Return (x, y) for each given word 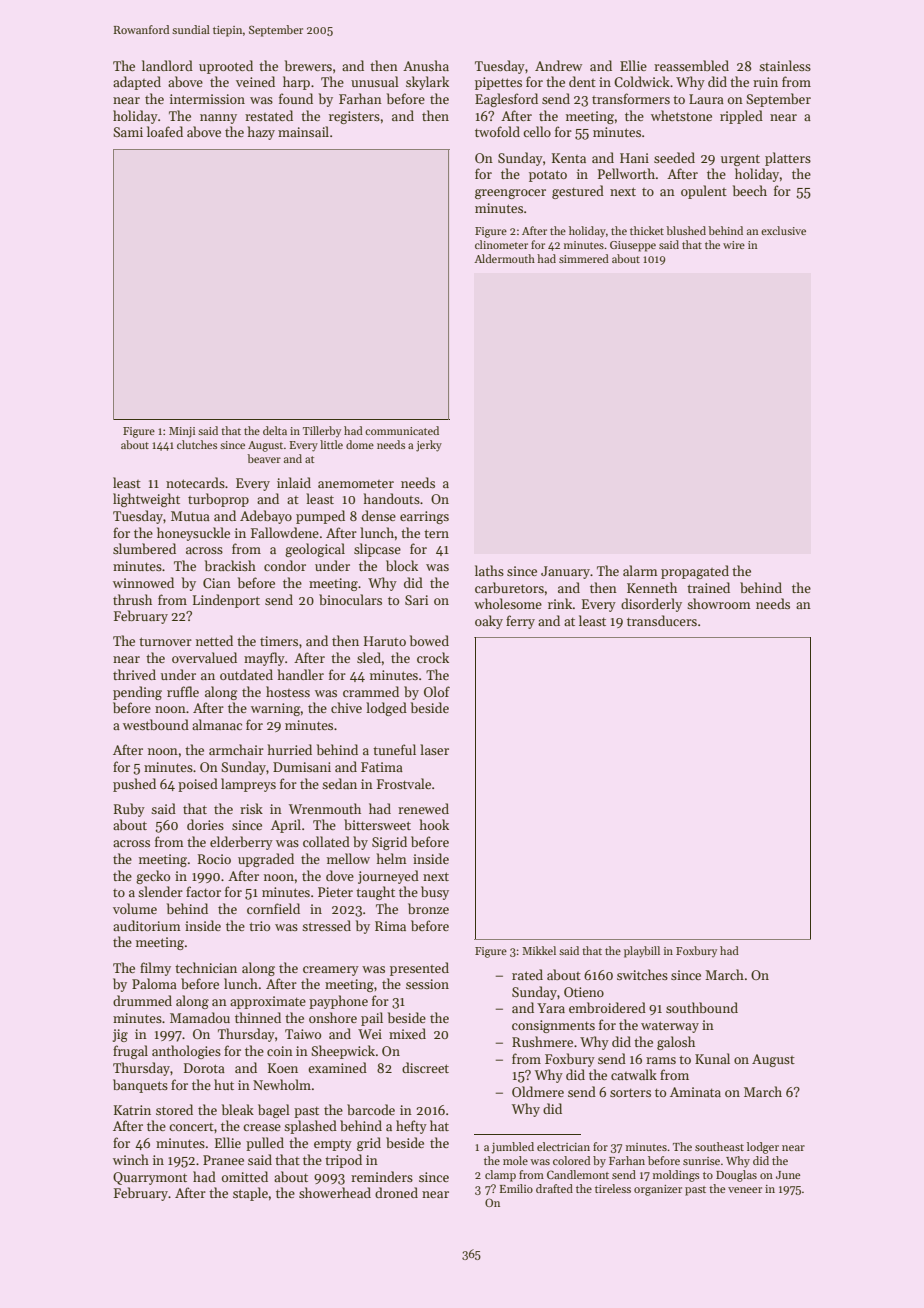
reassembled (691, 65)
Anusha (426, 65)
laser (434, 749)
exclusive (783, 230)
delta (275, 430)
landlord (167, 65)
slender (160, 891)
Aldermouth (504, 258)
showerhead (335, 1192)
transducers (662, 620)
